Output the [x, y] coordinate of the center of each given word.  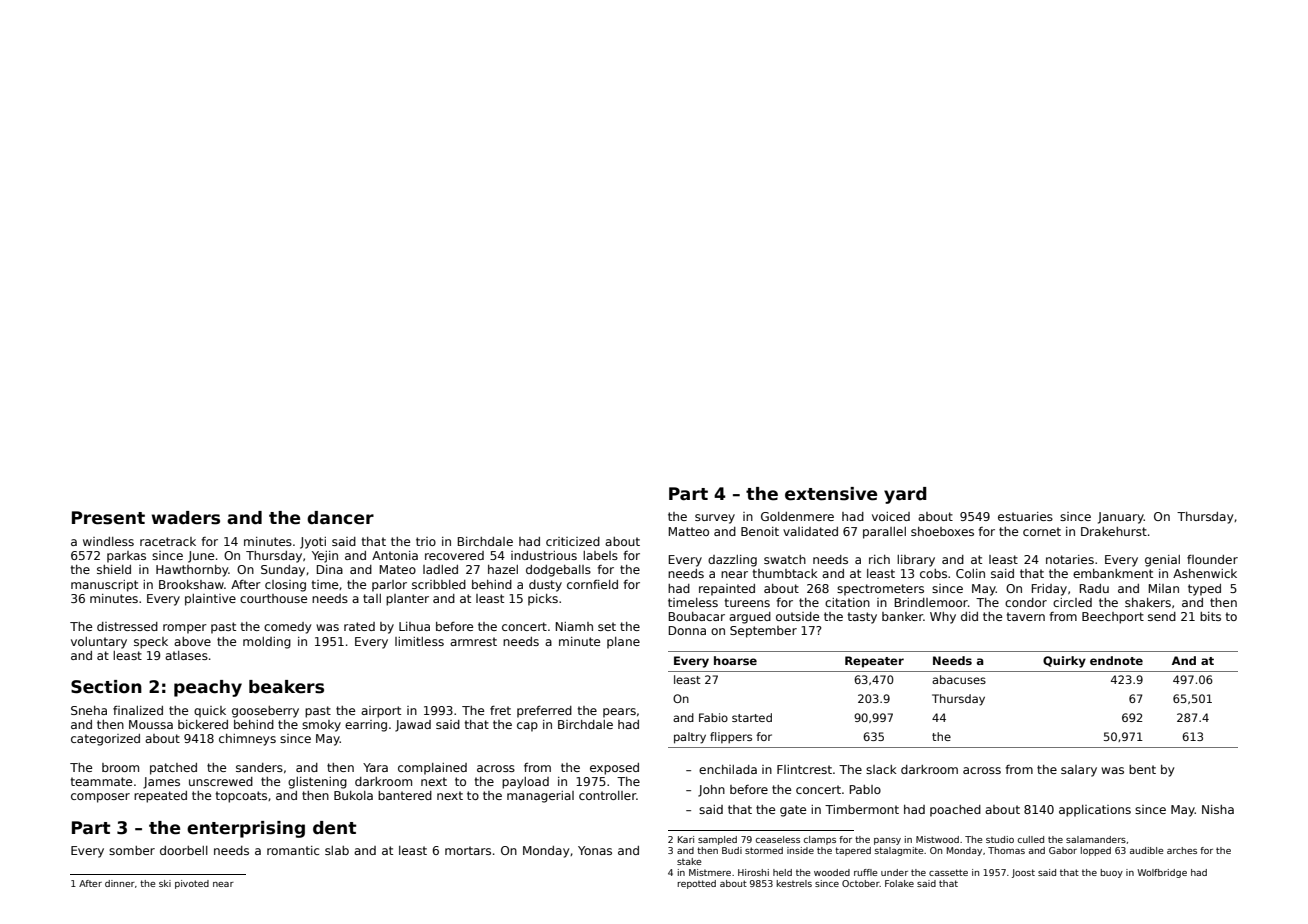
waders [185, 518]
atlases [186, 655]
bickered [203, 724]
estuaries [1025, 516]
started [752, 717]
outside [797, 616]
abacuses [959, 679]
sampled [717, 840]
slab [337, 850]
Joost [1023, 873]
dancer [340, 518]
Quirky [1064, 662]
